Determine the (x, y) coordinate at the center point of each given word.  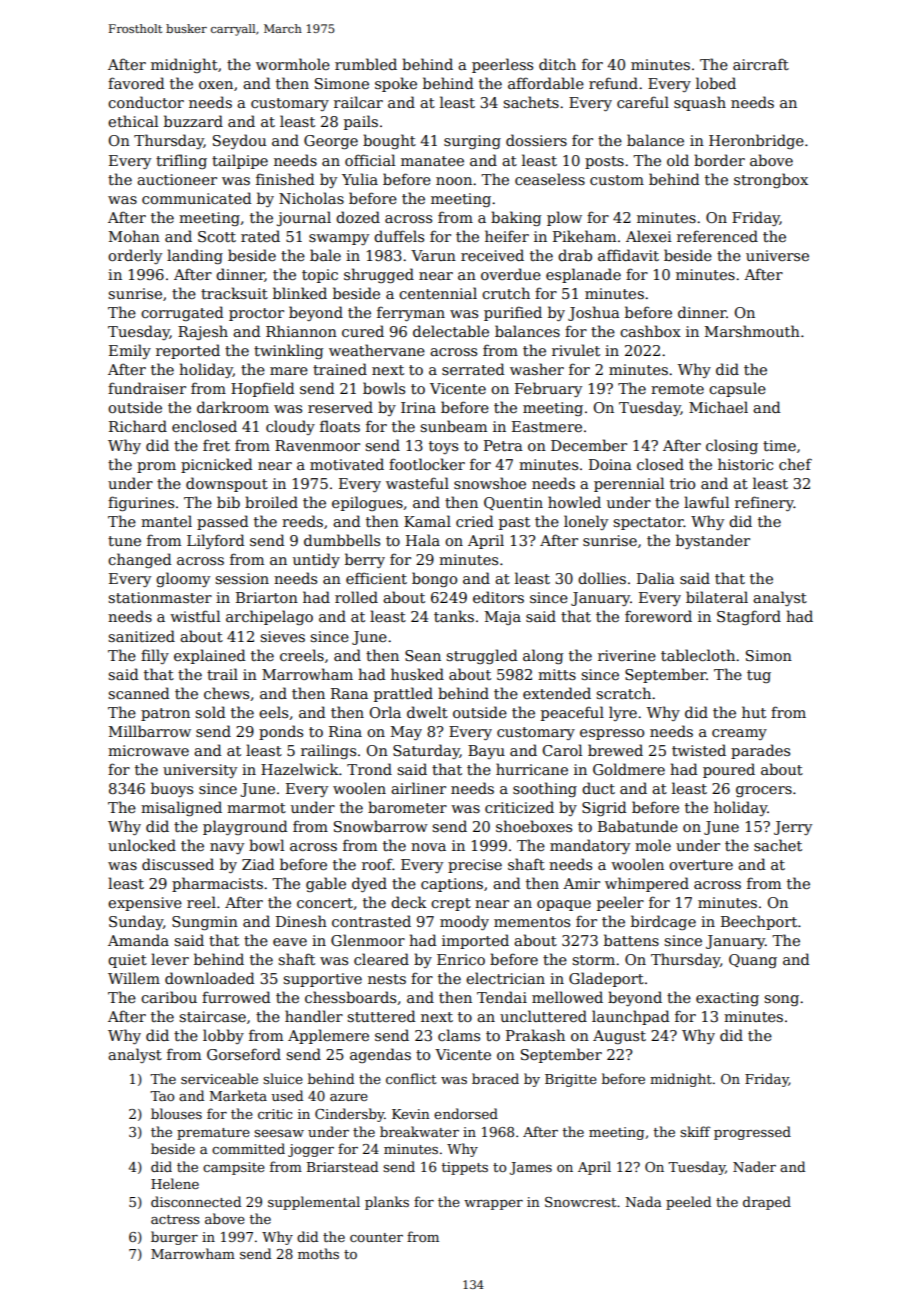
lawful (706, 502)
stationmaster (160, 597)
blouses (176, 1113)
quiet (127, 961)
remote (677, 389)
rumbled (366, 64)
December (589, 445)
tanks (454, 616)
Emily (130, 351)
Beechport (759, 922)
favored (136, 83)
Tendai (502, 997)
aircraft (761, 64)
